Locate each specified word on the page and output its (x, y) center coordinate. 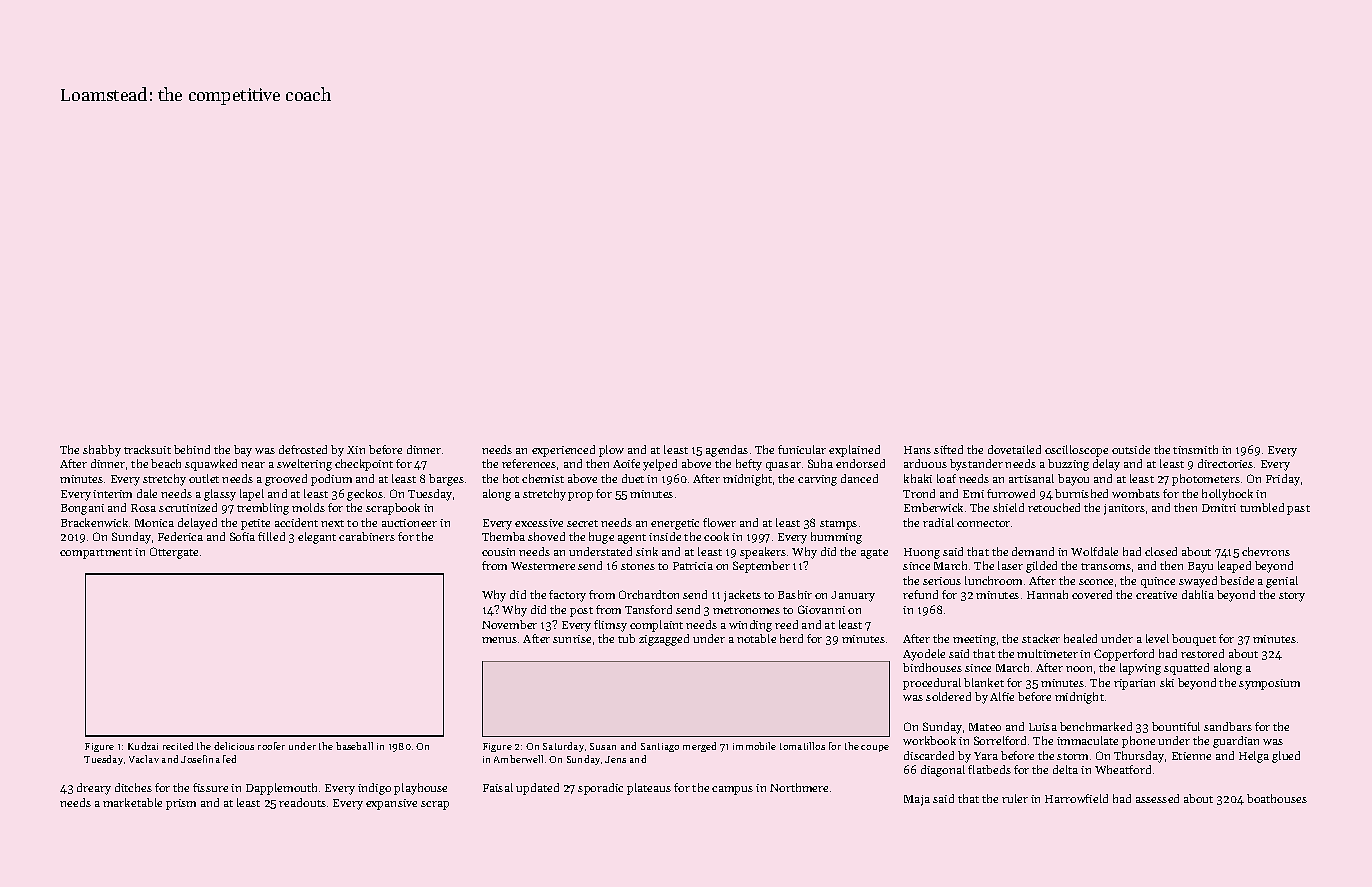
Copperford (1124, 655)
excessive (539, 523)
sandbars (1228, 726)
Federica (180, 536)
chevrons (1266, 551)
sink (647, 551)
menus (499, 640)
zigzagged (664, 640)
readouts (302, 802)
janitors (1124, 509)
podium (331, 480)
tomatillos (802, 746)
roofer (271, 746)
